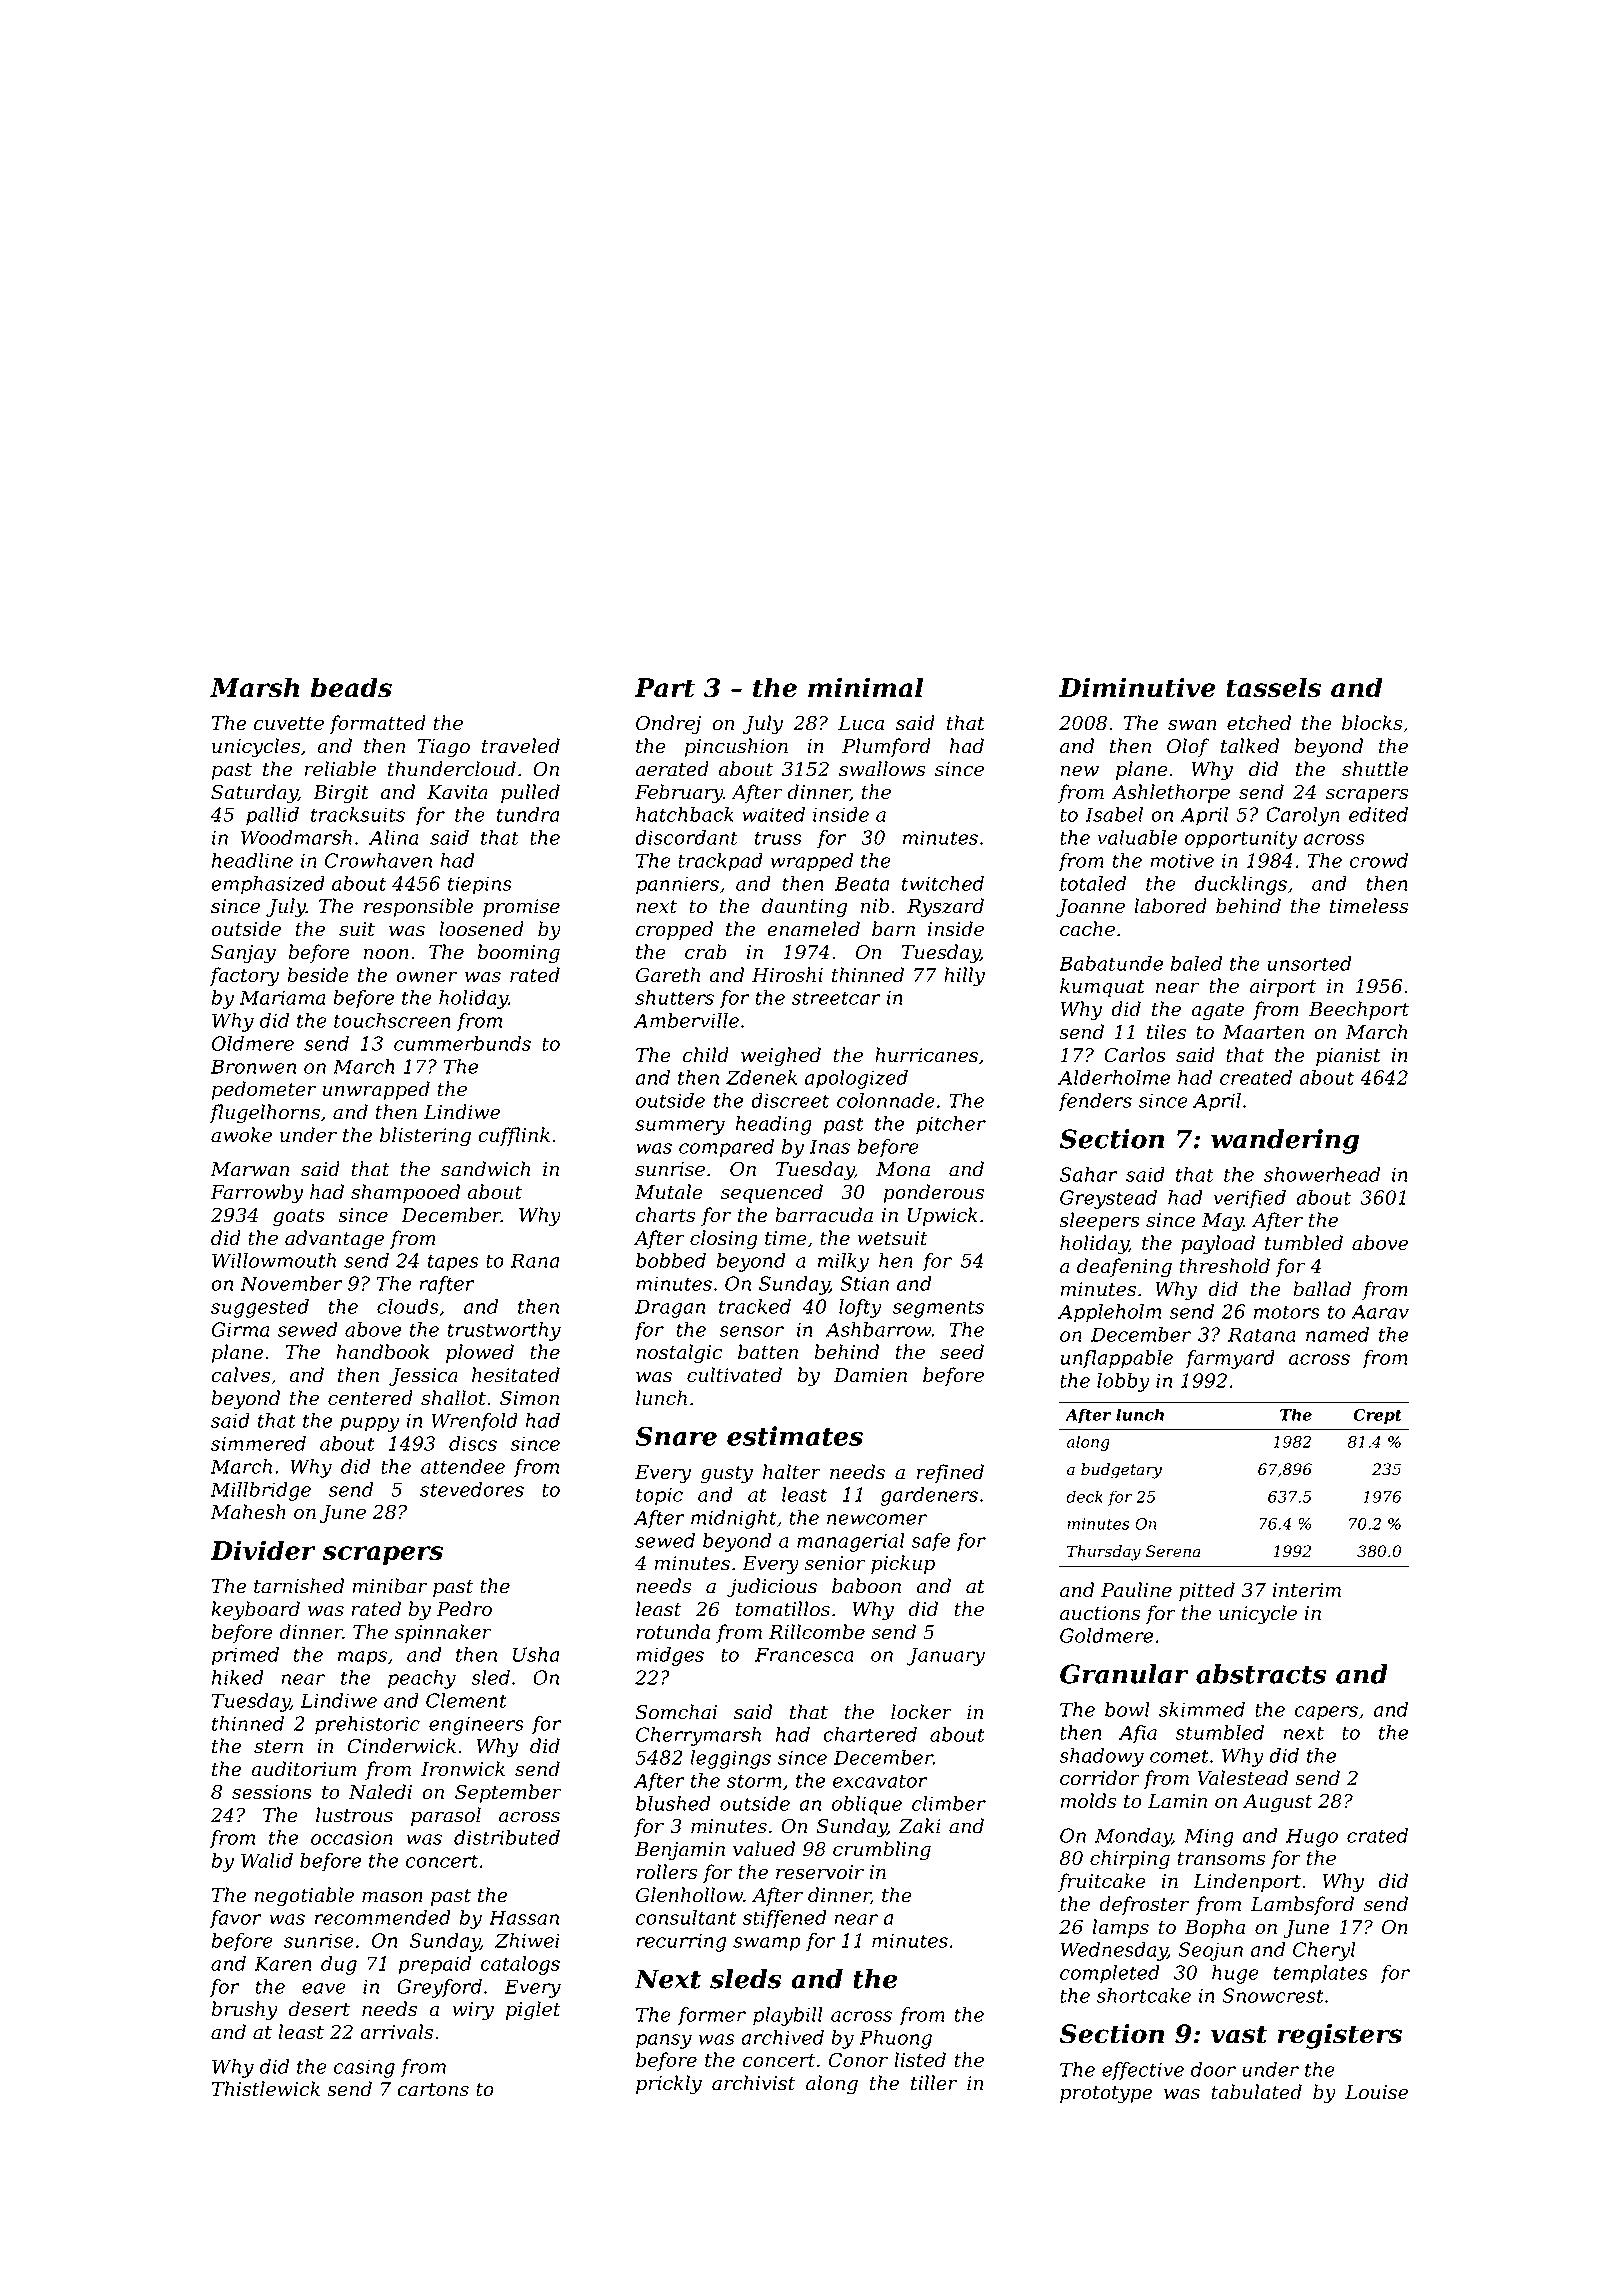 Image resolution: width=1620 pixels, height=2292 pixels. Describe the element at coordinates (244, 2011) in the screenshot. I see `brushy` at that location.
